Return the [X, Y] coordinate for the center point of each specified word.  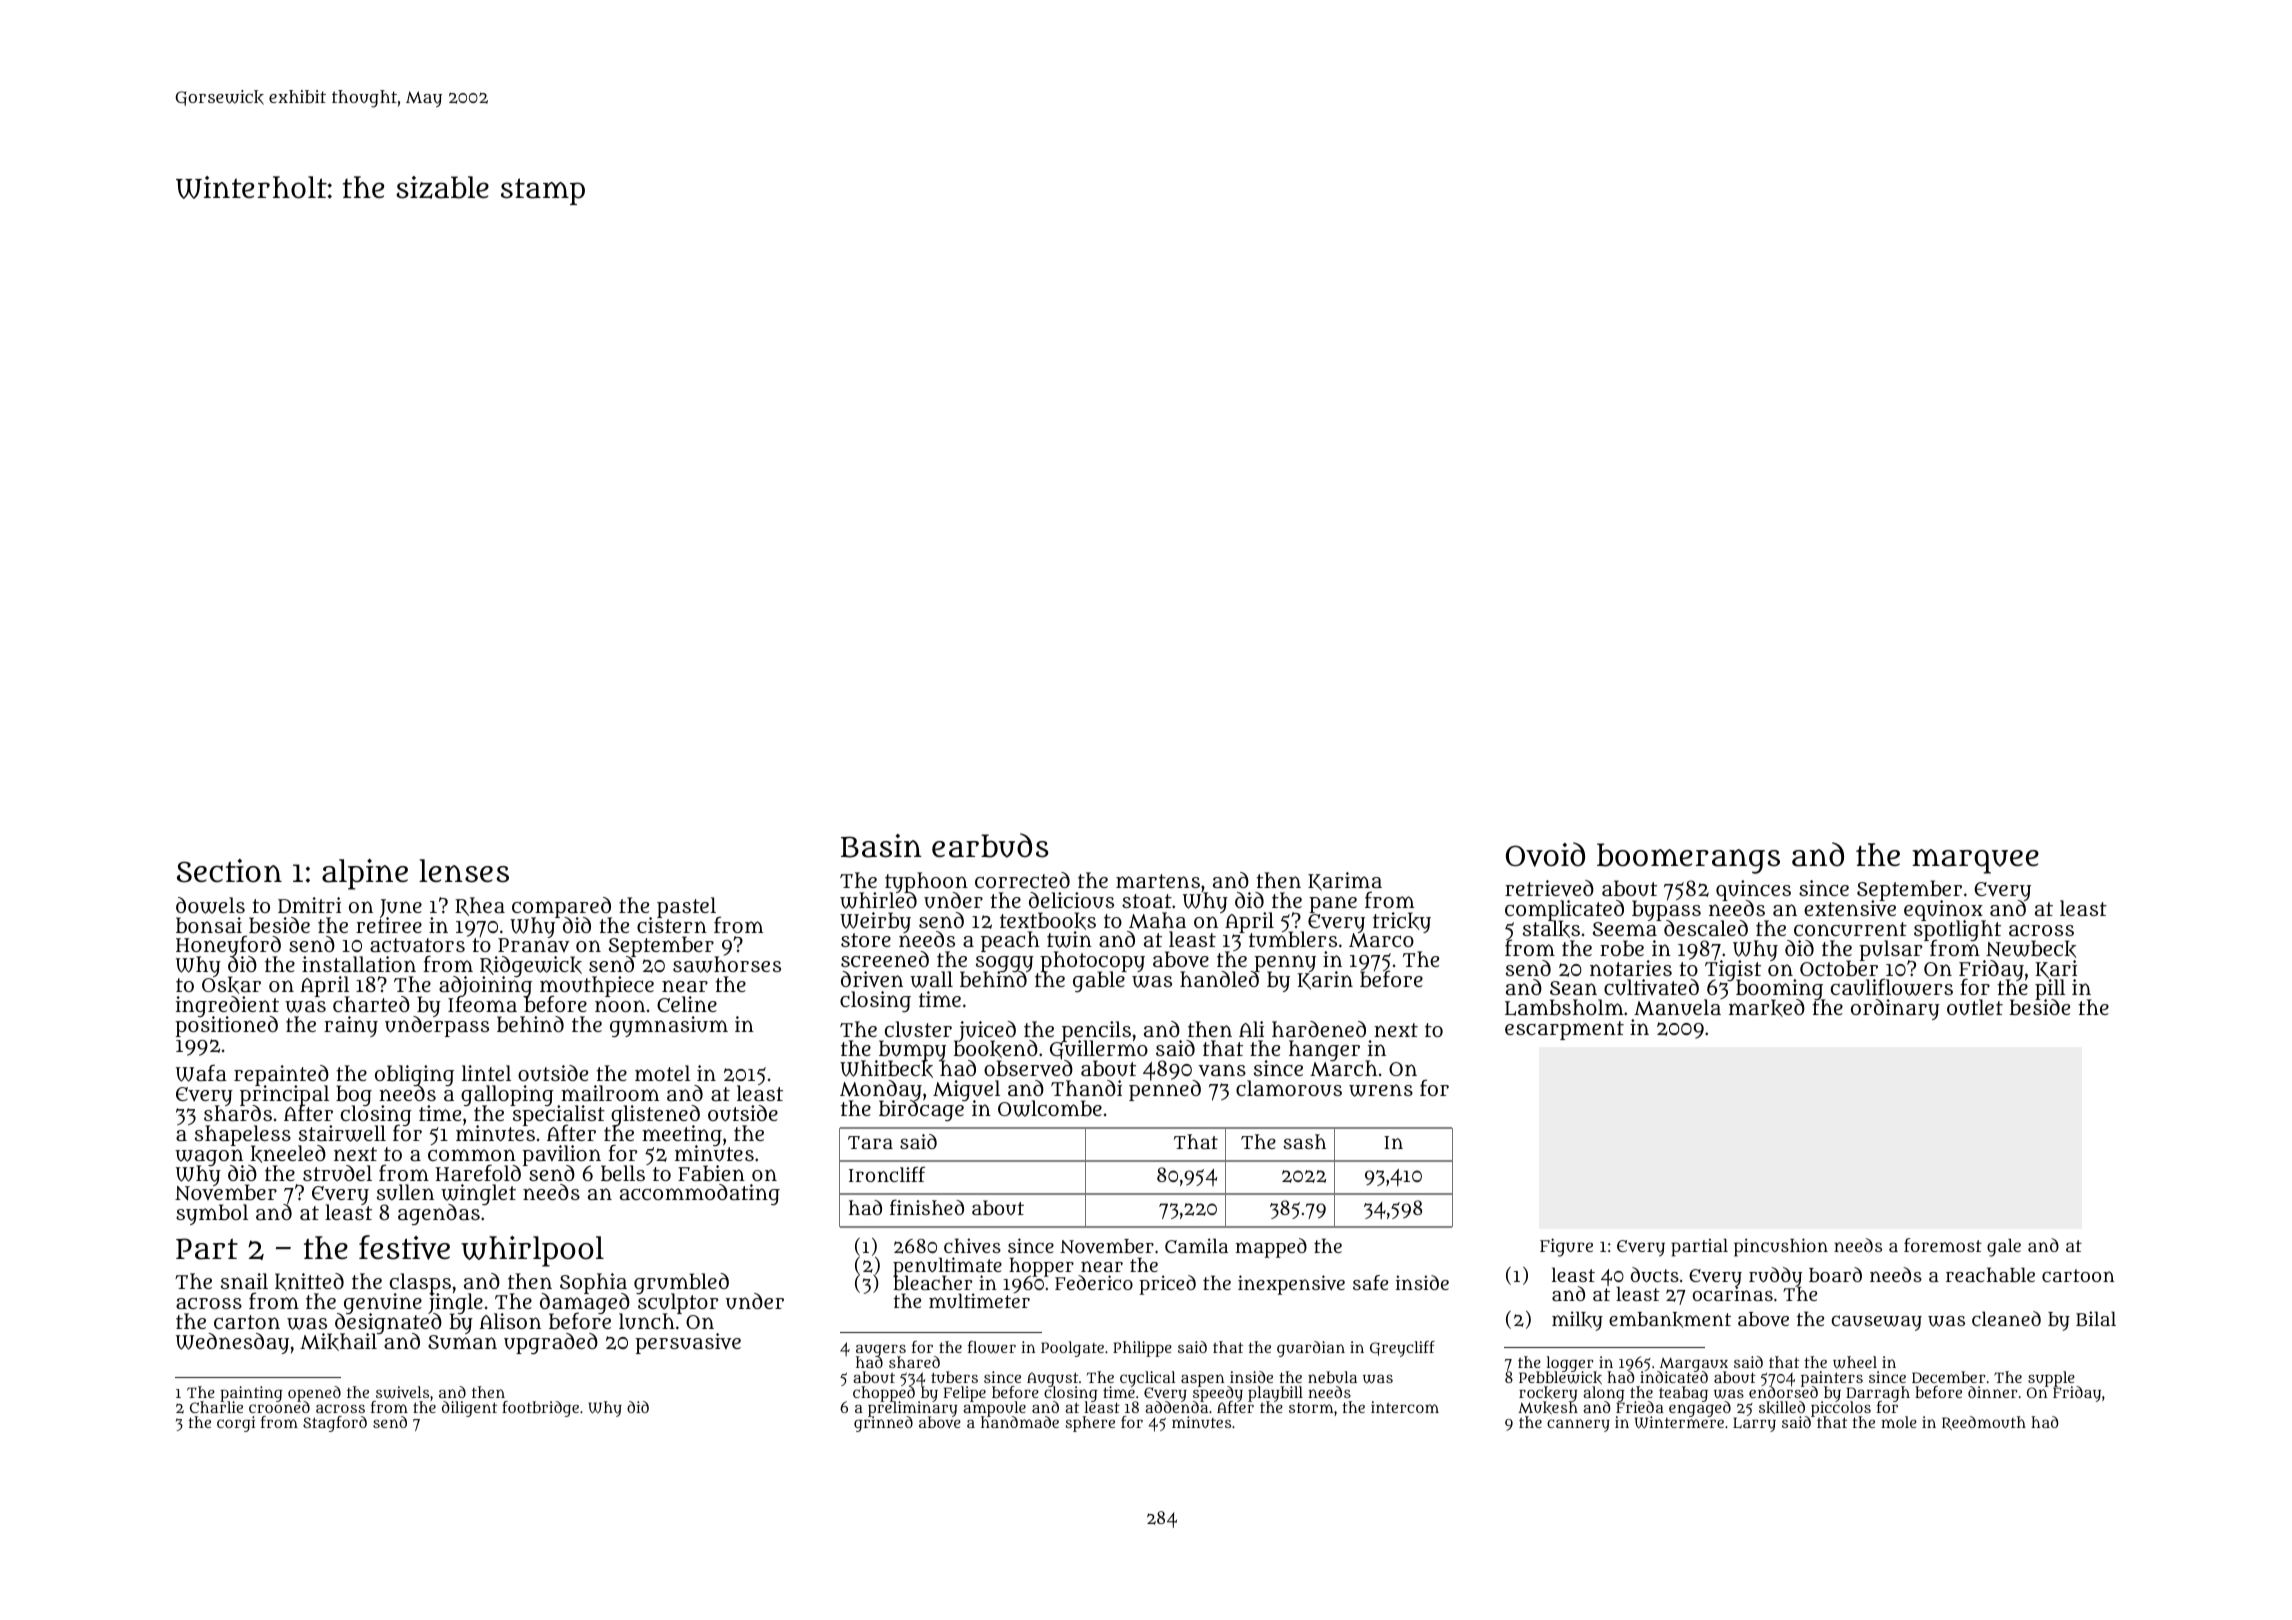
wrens [1381, 1090]
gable [1099, 982]
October [1839, 968]
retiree [389, 925]
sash [1305, 1141]
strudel [337, 1173]
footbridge [540, 1409]
